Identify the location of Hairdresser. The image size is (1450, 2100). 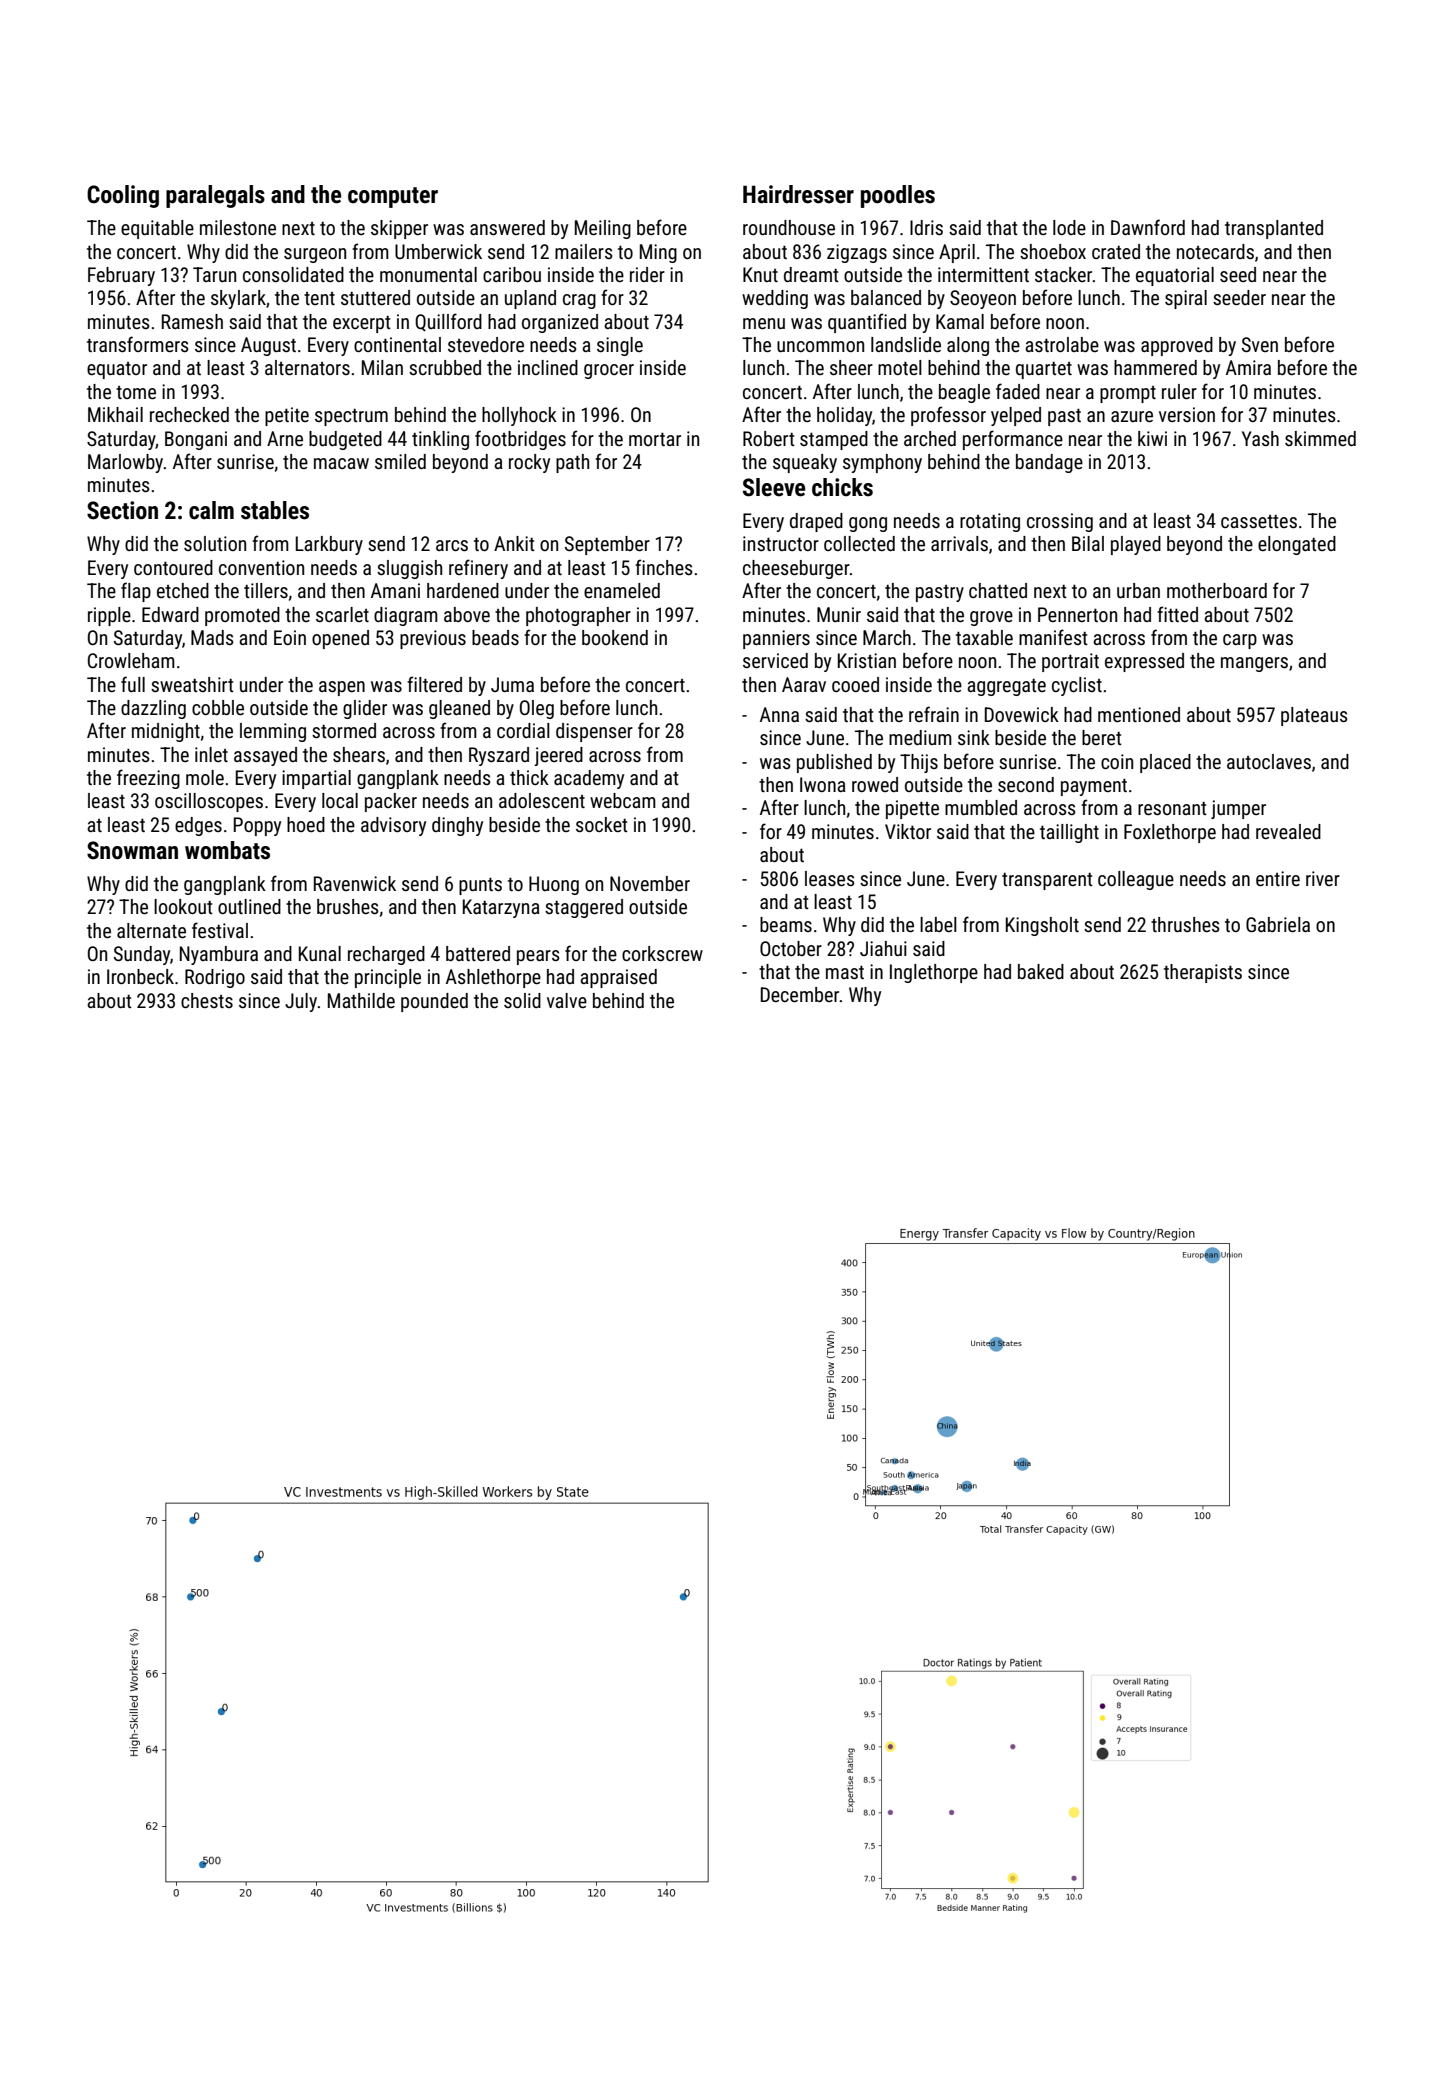
(798, 194).
